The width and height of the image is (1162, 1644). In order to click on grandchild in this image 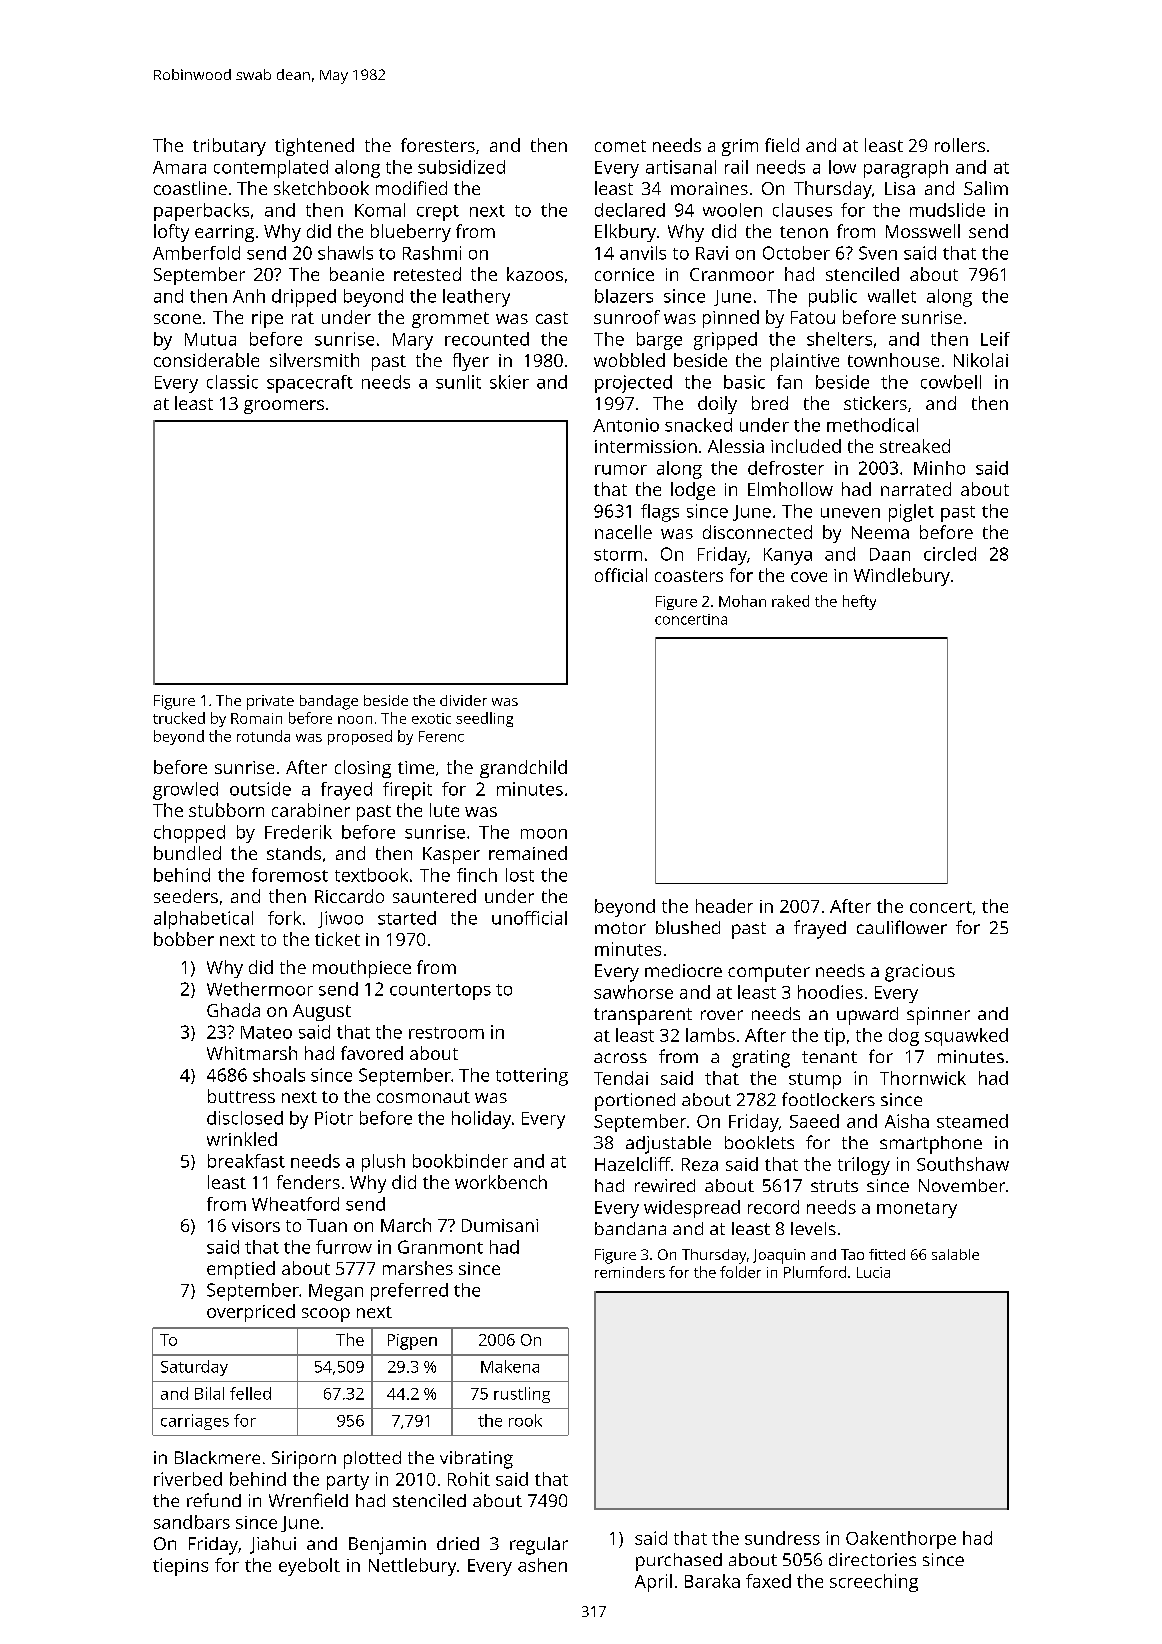, I will do `click(523, 769)`.
